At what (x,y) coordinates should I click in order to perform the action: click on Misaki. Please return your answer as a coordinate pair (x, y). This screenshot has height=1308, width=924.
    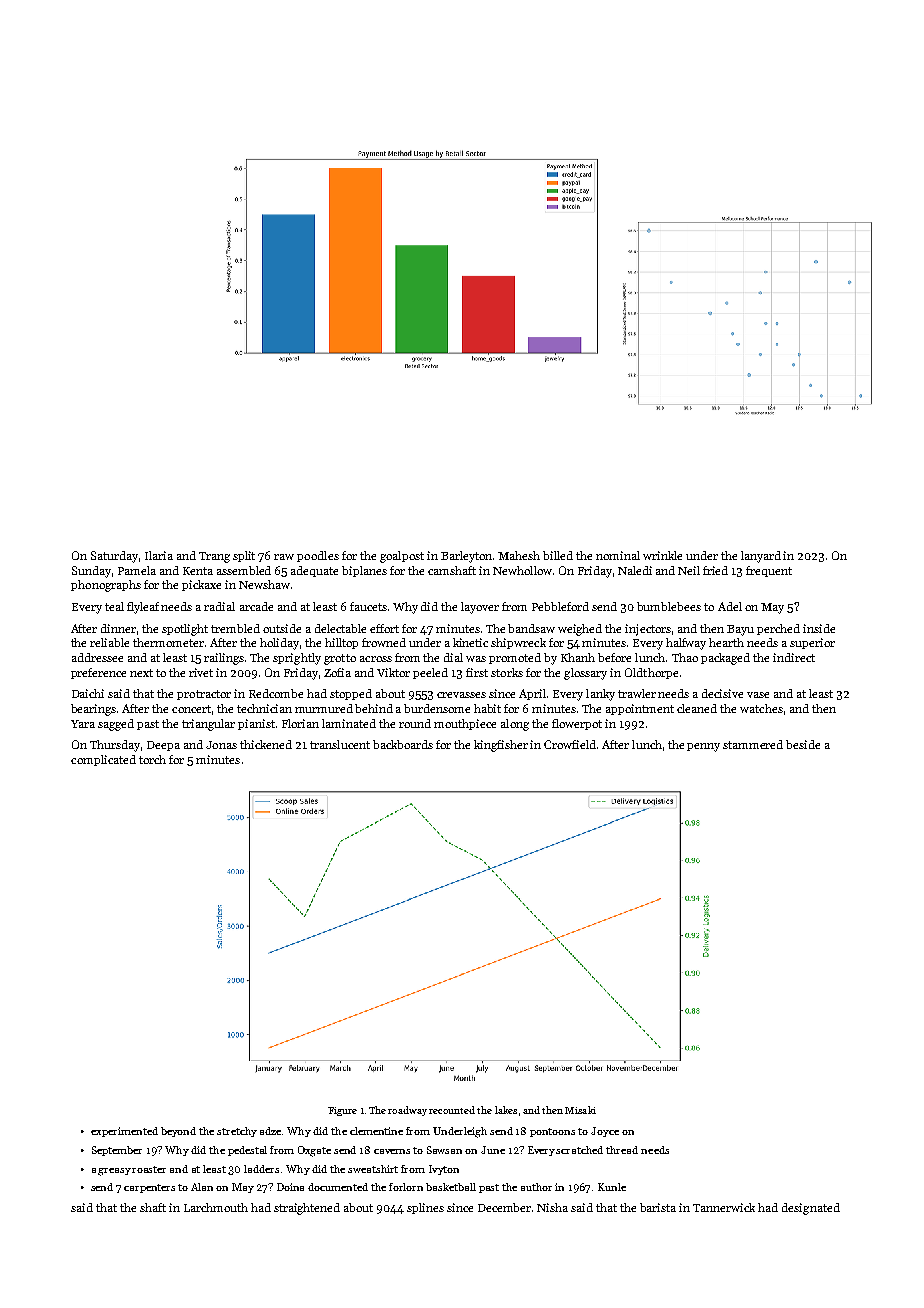
    Looking at the image, I should click on (580, 1110).
